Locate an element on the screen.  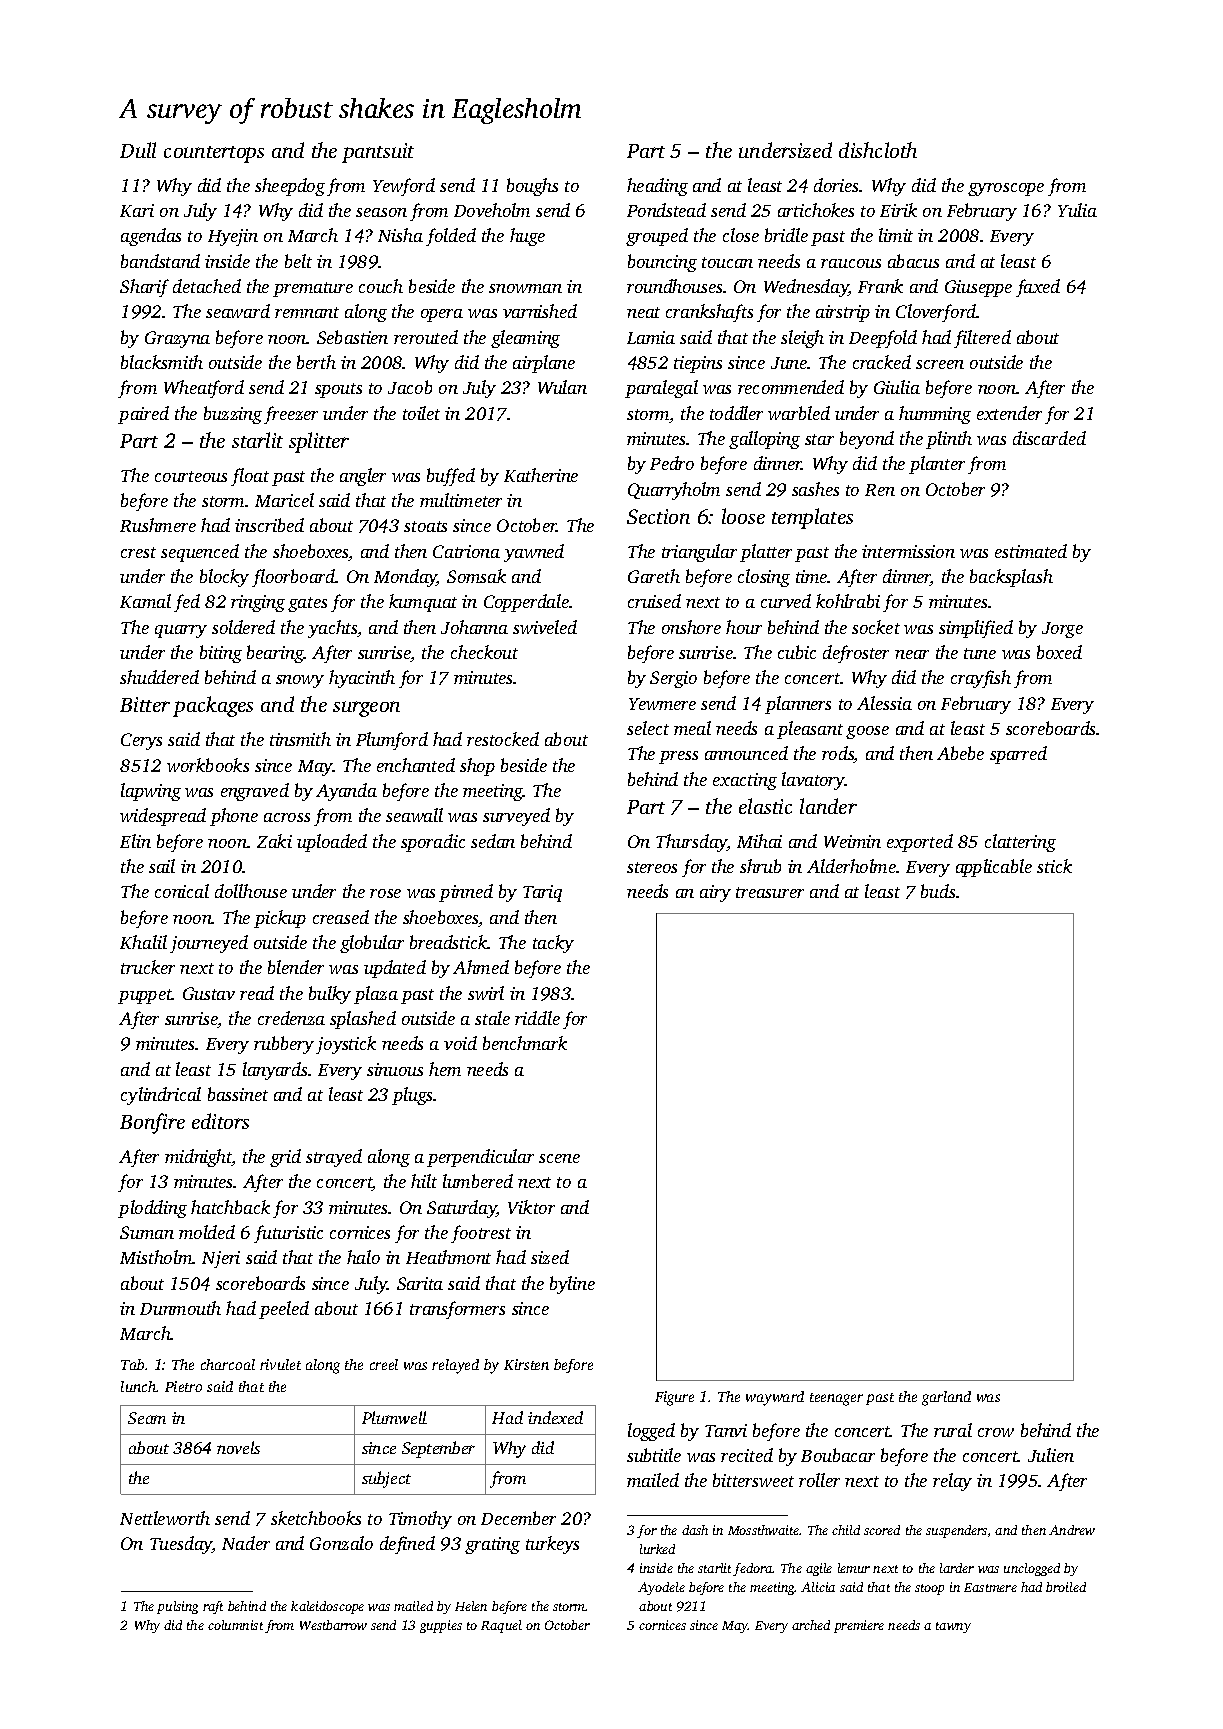
scene is located at coordinates (559, 1158).
